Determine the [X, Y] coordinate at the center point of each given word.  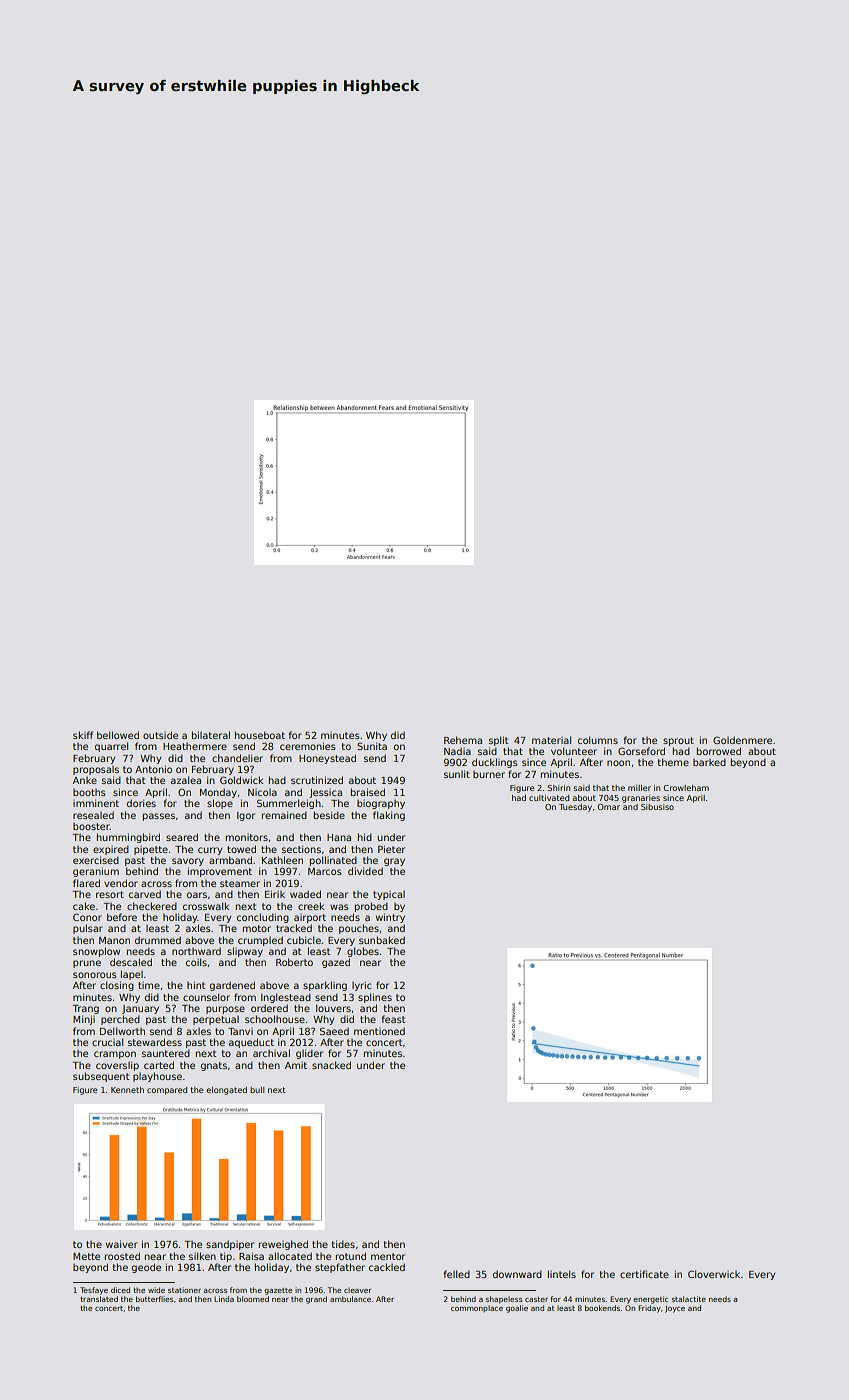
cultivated [549, 798]
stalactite [689, 1299]
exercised [96, 860]
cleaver [357, 1290]
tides [343, 1244]
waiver [122, 1244]
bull [257, 1090]
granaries [641, 799]
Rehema [463, 740]
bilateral [211, 735]
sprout [678, 741]
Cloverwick [714, 1274]
